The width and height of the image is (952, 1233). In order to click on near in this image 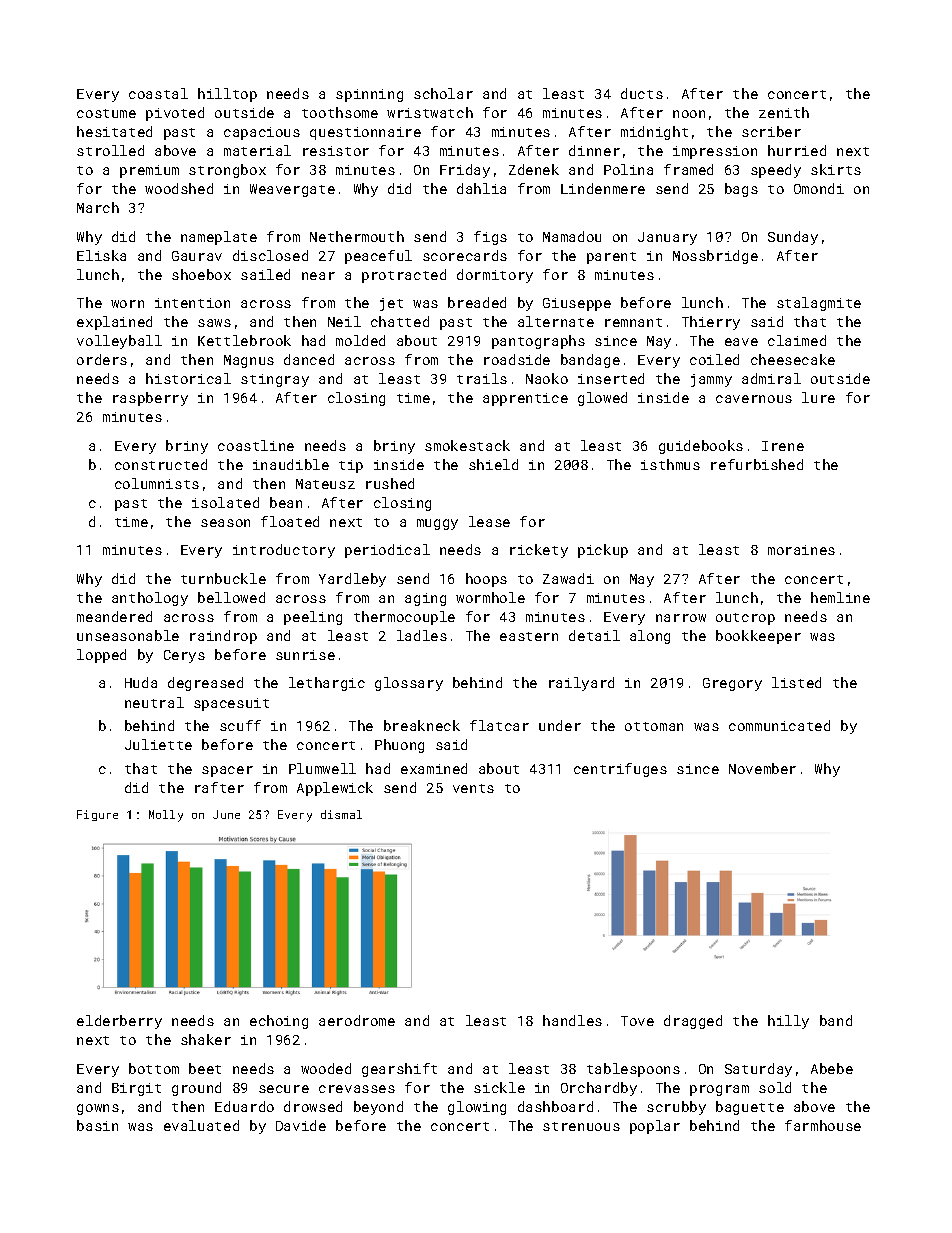, I will do `click(318, 276)`.
